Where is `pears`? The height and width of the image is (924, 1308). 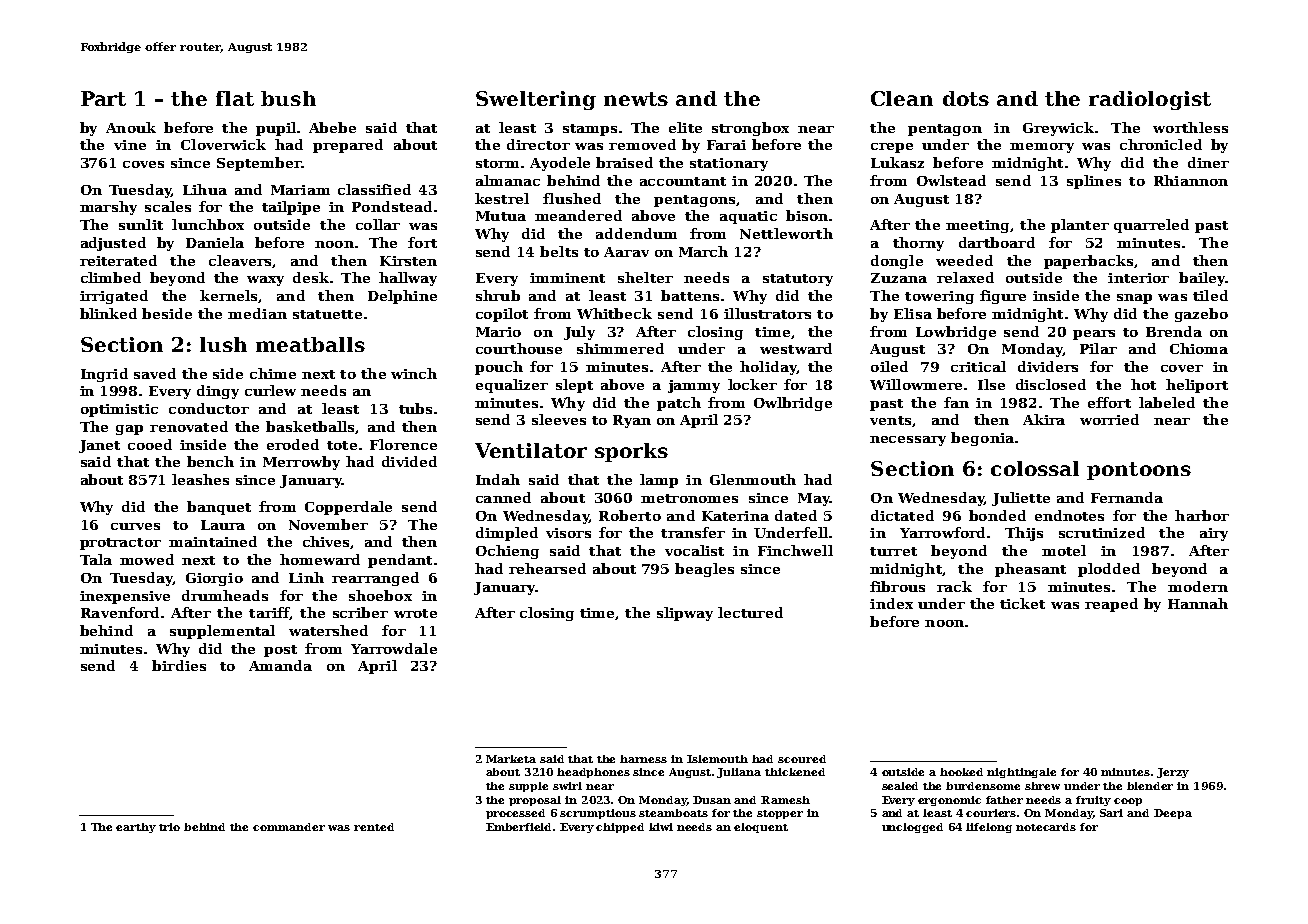 pears is located at coordinates (1094, 335).
